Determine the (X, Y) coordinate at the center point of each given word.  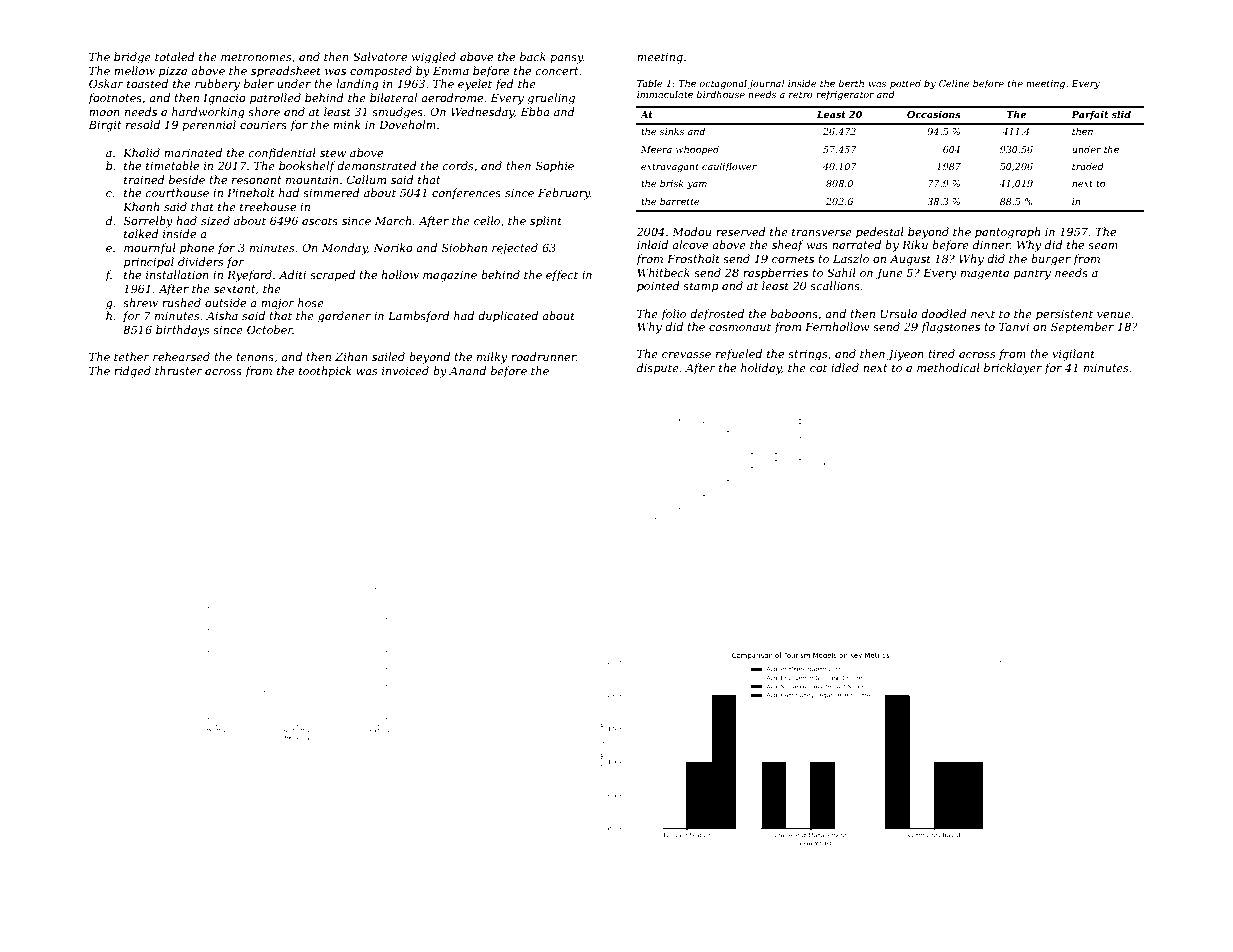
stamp (701, 287)
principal (149, 263)
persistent (1064, 315)
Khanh (141, 206)
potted (905, 84)
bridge (132, 58)
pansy (566, 59)
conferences (466, 193)
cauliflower (729, 167)
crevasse (686, 355)
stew (333, 153)
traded (1088, 166)
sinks (672, 131)
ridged (132, 372)
